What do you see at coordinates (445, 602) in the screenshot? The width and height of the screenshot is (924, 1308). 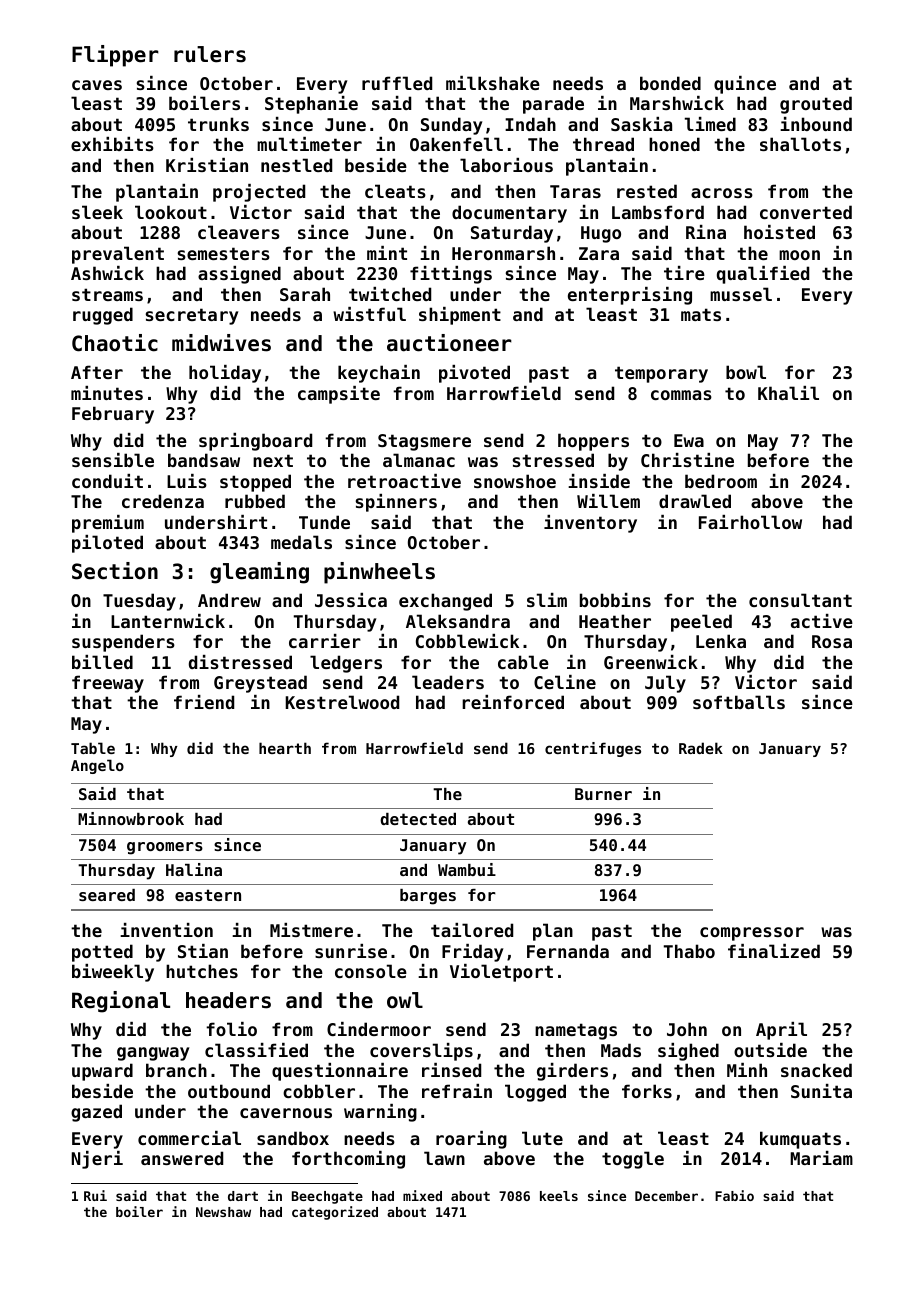 I see `exchanged` at bounding box center [445, 602].
